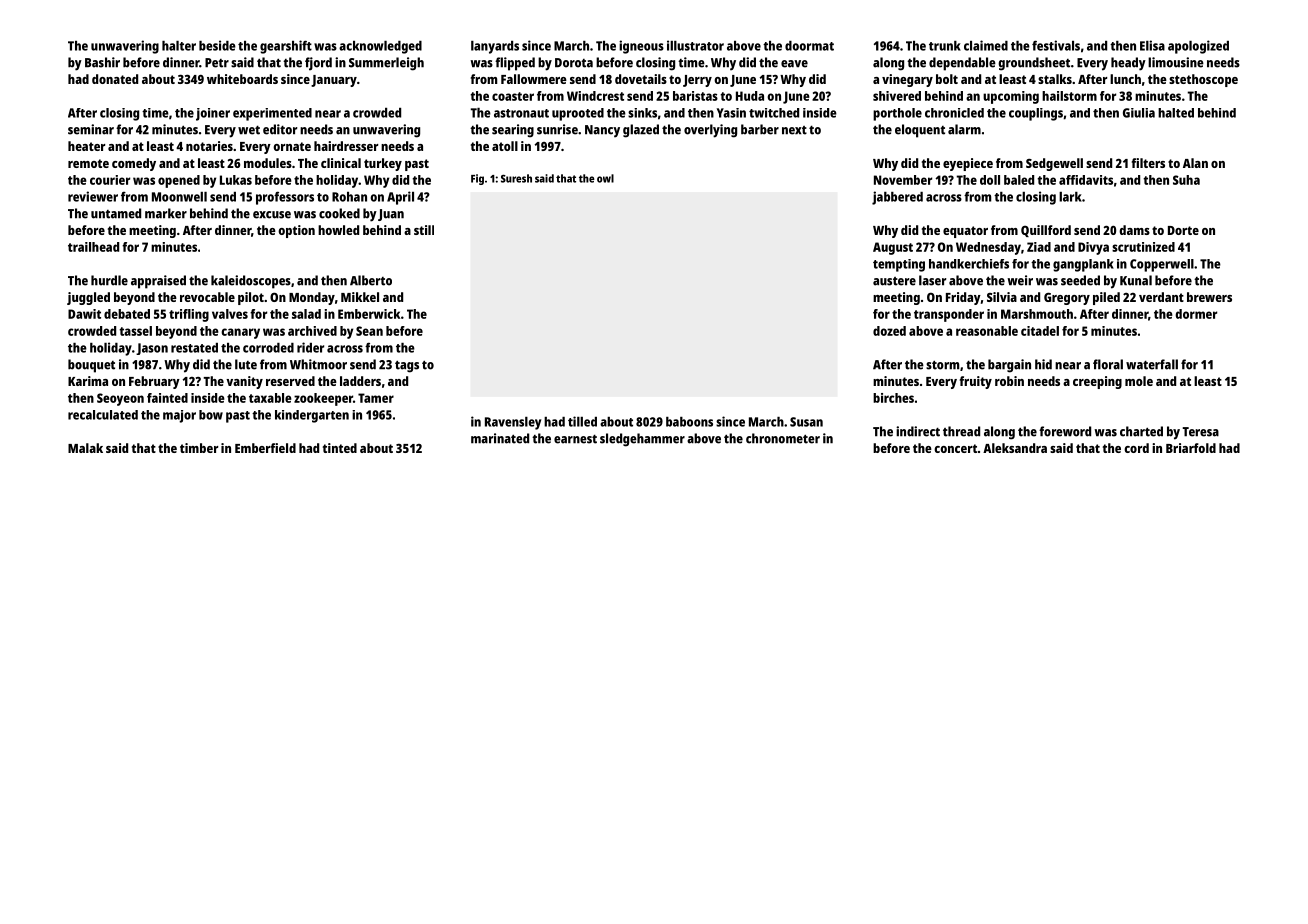 The width and height of the screenshot is (1308, 924). Describe the element at coordinates (296, 231) in the screenshot. I see `option` at that location.
